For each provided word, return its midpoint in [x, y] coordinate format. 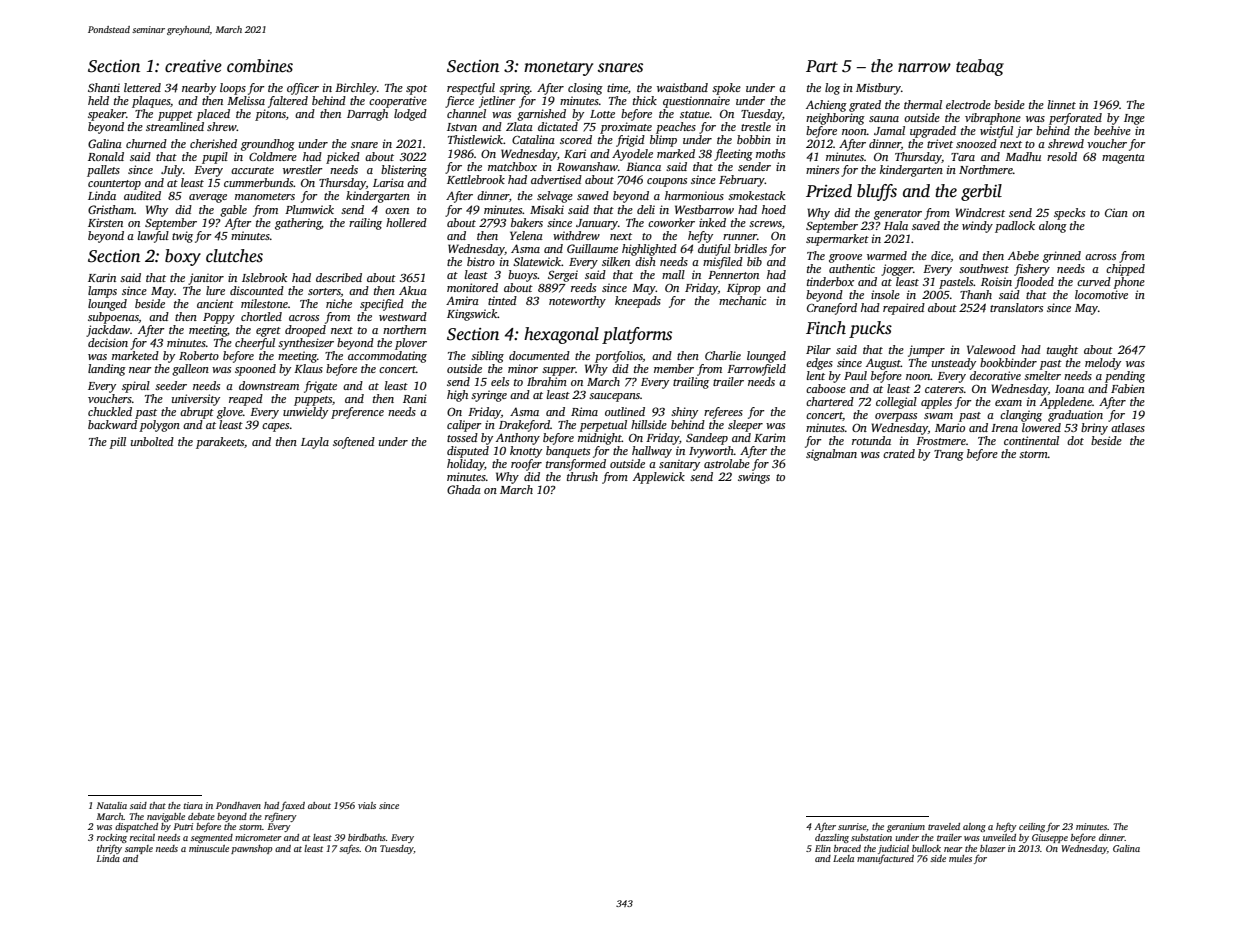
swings [754, 478]
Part [822, 66]
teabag [980, 67]
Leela [843, 858]
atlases [1128, 427]
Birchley [356, 89]
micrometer [258, 837]
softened [354, 443]
